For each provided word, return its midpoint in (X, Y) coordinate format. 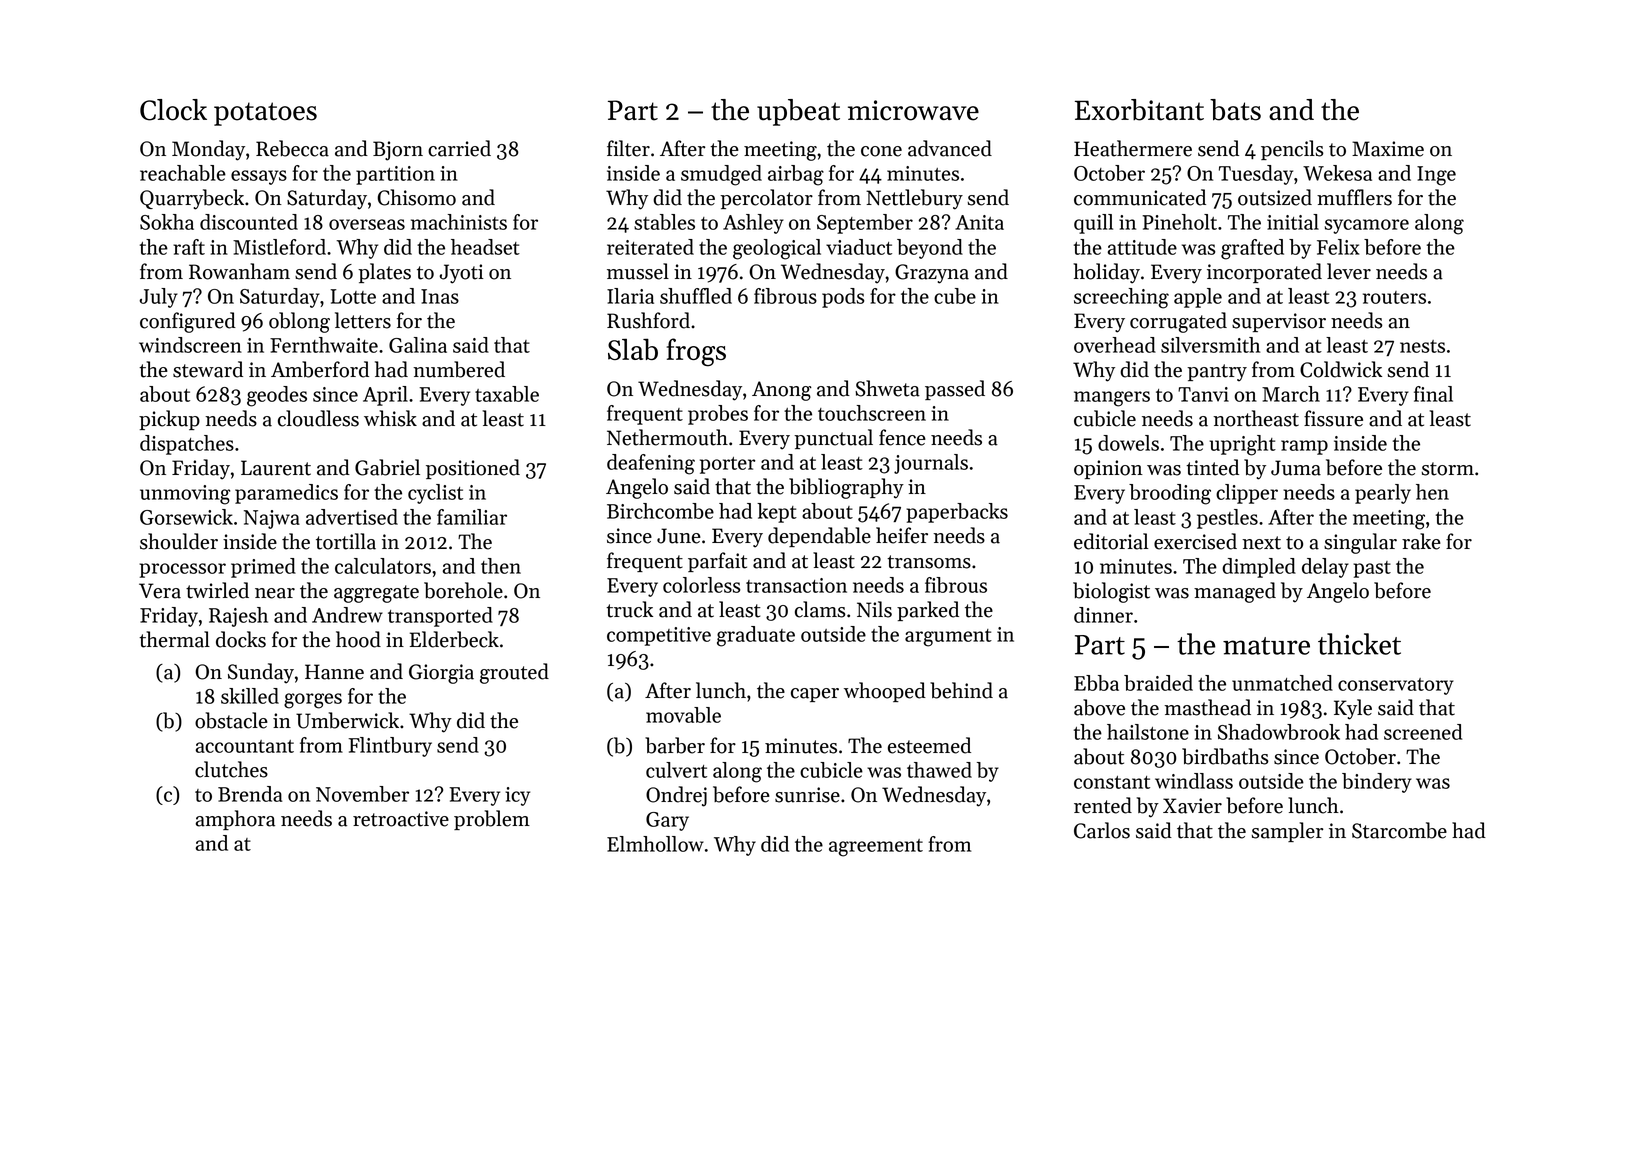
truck (629, 609)
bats (1235, 110)
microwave (913, 110)
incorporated (1264, 273)
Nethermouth (667, 437)
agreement (876, 848)
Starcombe (1399, 830)
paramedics (286, 494)
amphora (235, 820)
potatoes (265, 114)
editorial (1111, 541)
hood (358, 639)
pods (843, 298)
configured (188, 322)
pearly (1383, 494)
